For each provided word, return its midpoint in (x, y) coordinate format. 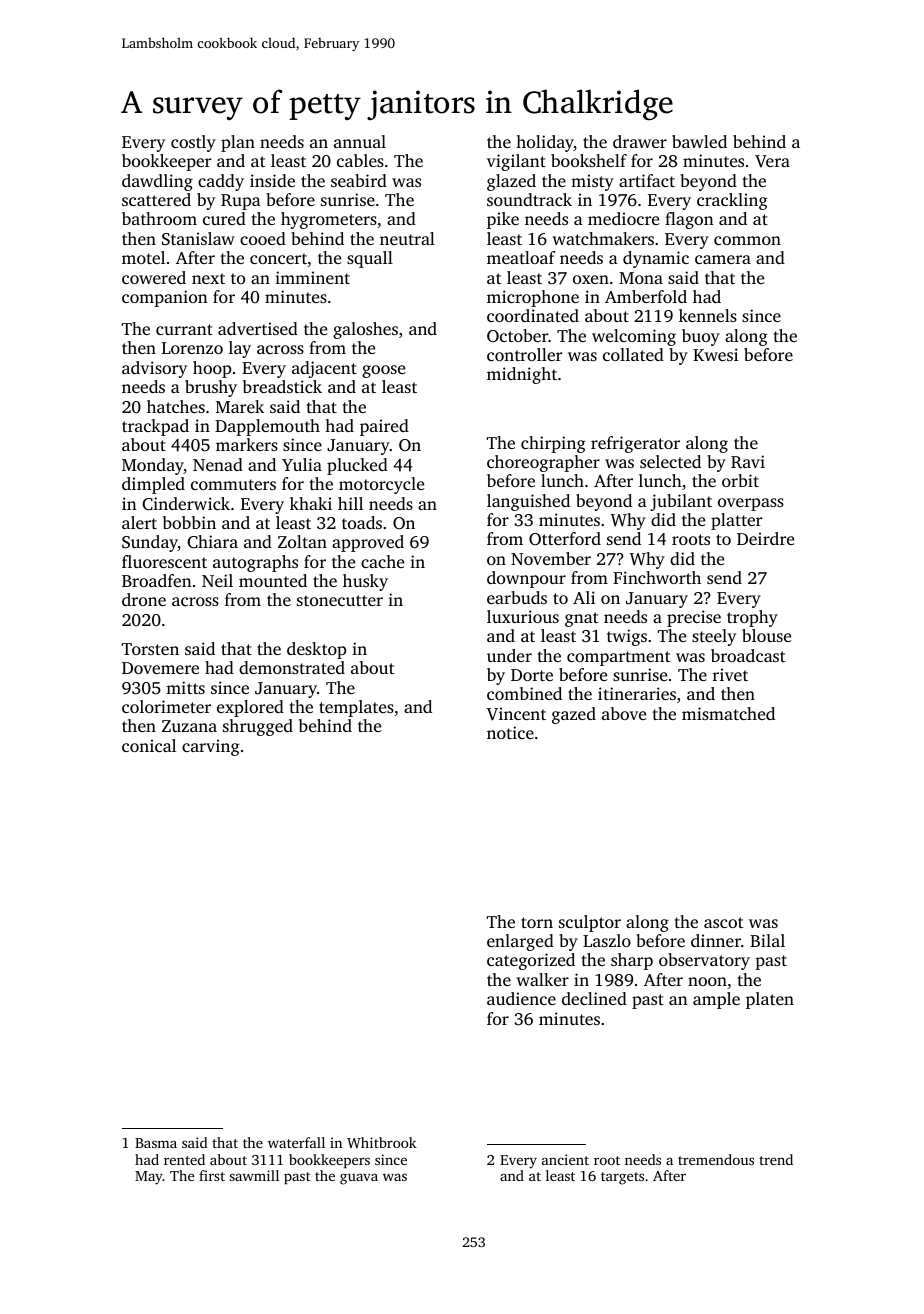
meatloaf (521, 257)
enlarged (520, 942)
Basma (156, 1143)
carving (211, 747)
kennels (708, 315)
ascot (724, 922)
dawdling (157, 182)
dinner (716, 940)
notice (510, 732)
